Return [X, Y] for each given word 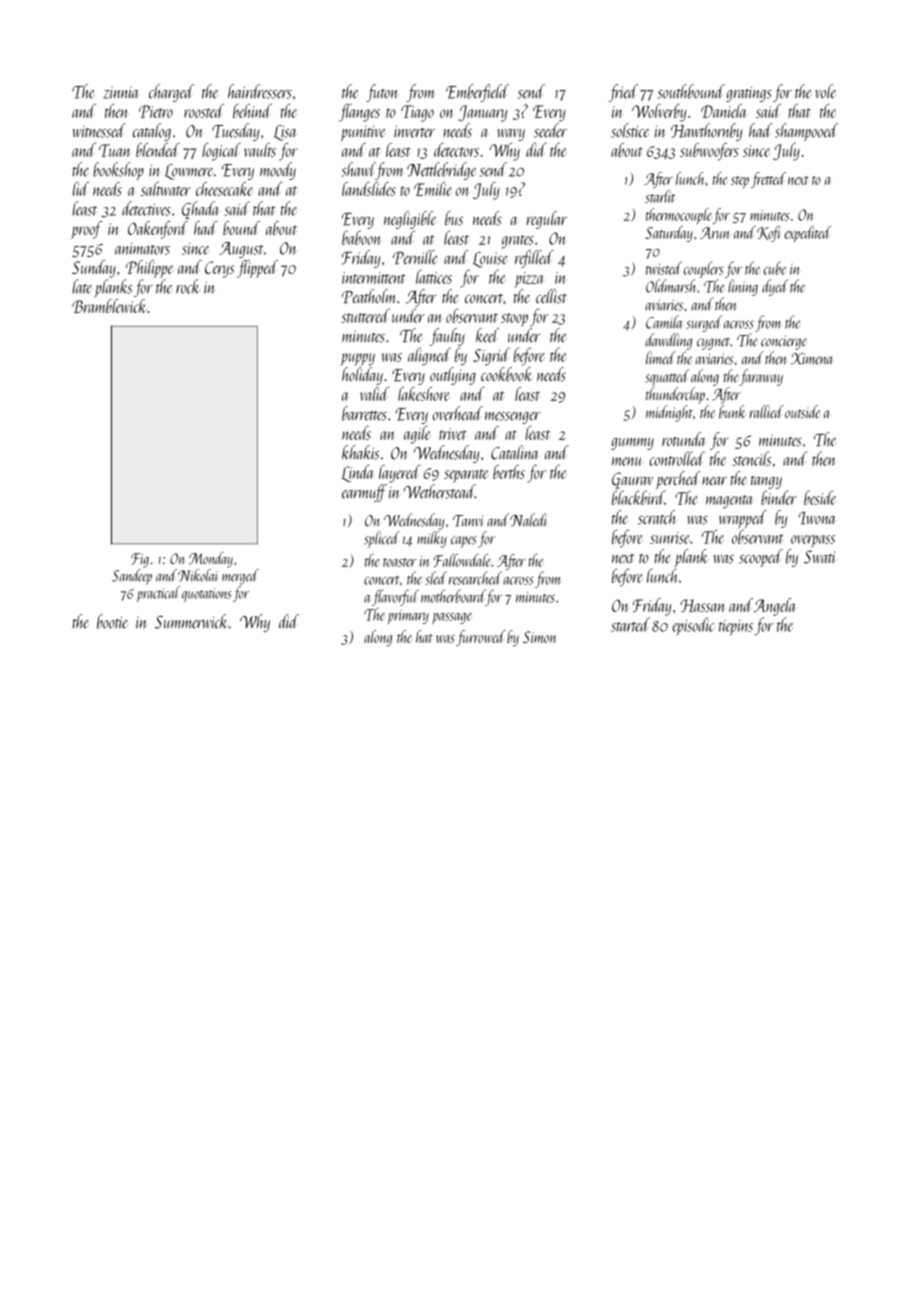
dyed [775, 287]
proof [86, 230]
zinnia [121, 92]
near [714, 481]
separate [466, 476]
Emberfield [477, 93]
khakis [361, 452]
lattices [434, 276]
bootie [112, 621]
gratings [749, 94]
